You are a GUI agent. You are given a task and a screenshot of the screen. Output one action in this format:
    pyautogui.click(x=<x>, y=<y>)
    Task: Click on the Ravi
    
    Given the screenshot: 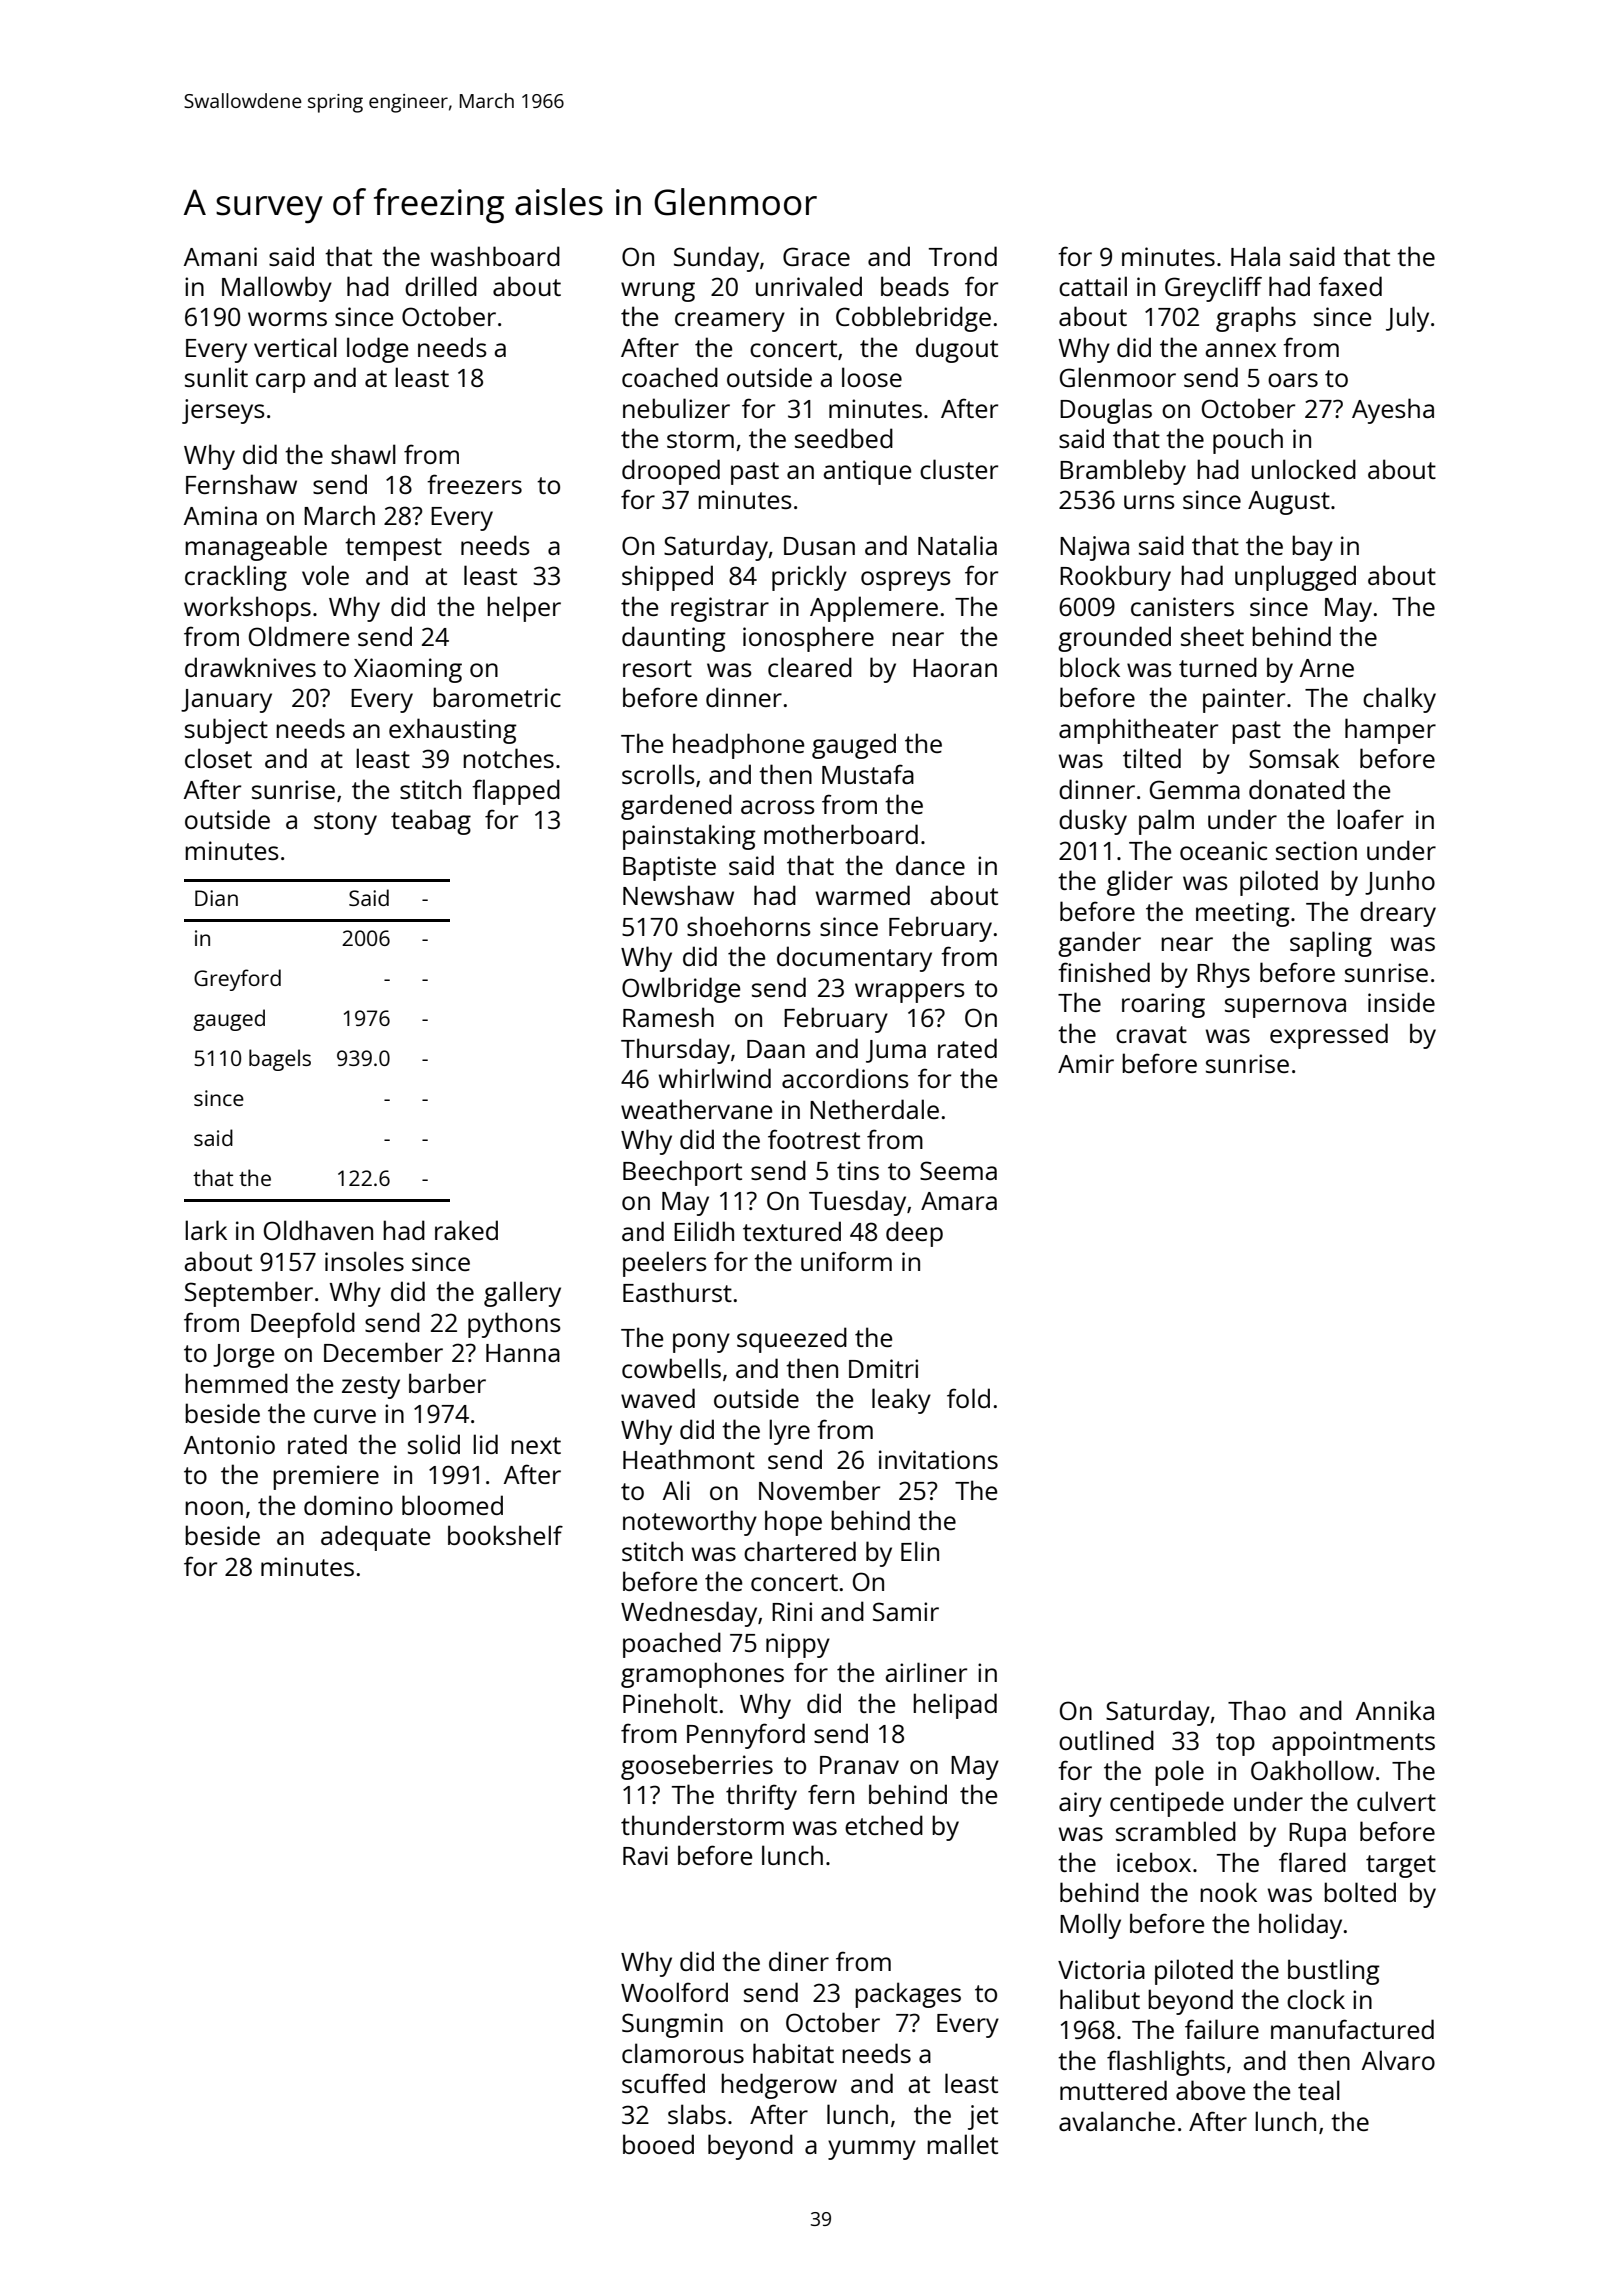 What is the action you would take?
    pyautogui.click(x=645, y=1855)
